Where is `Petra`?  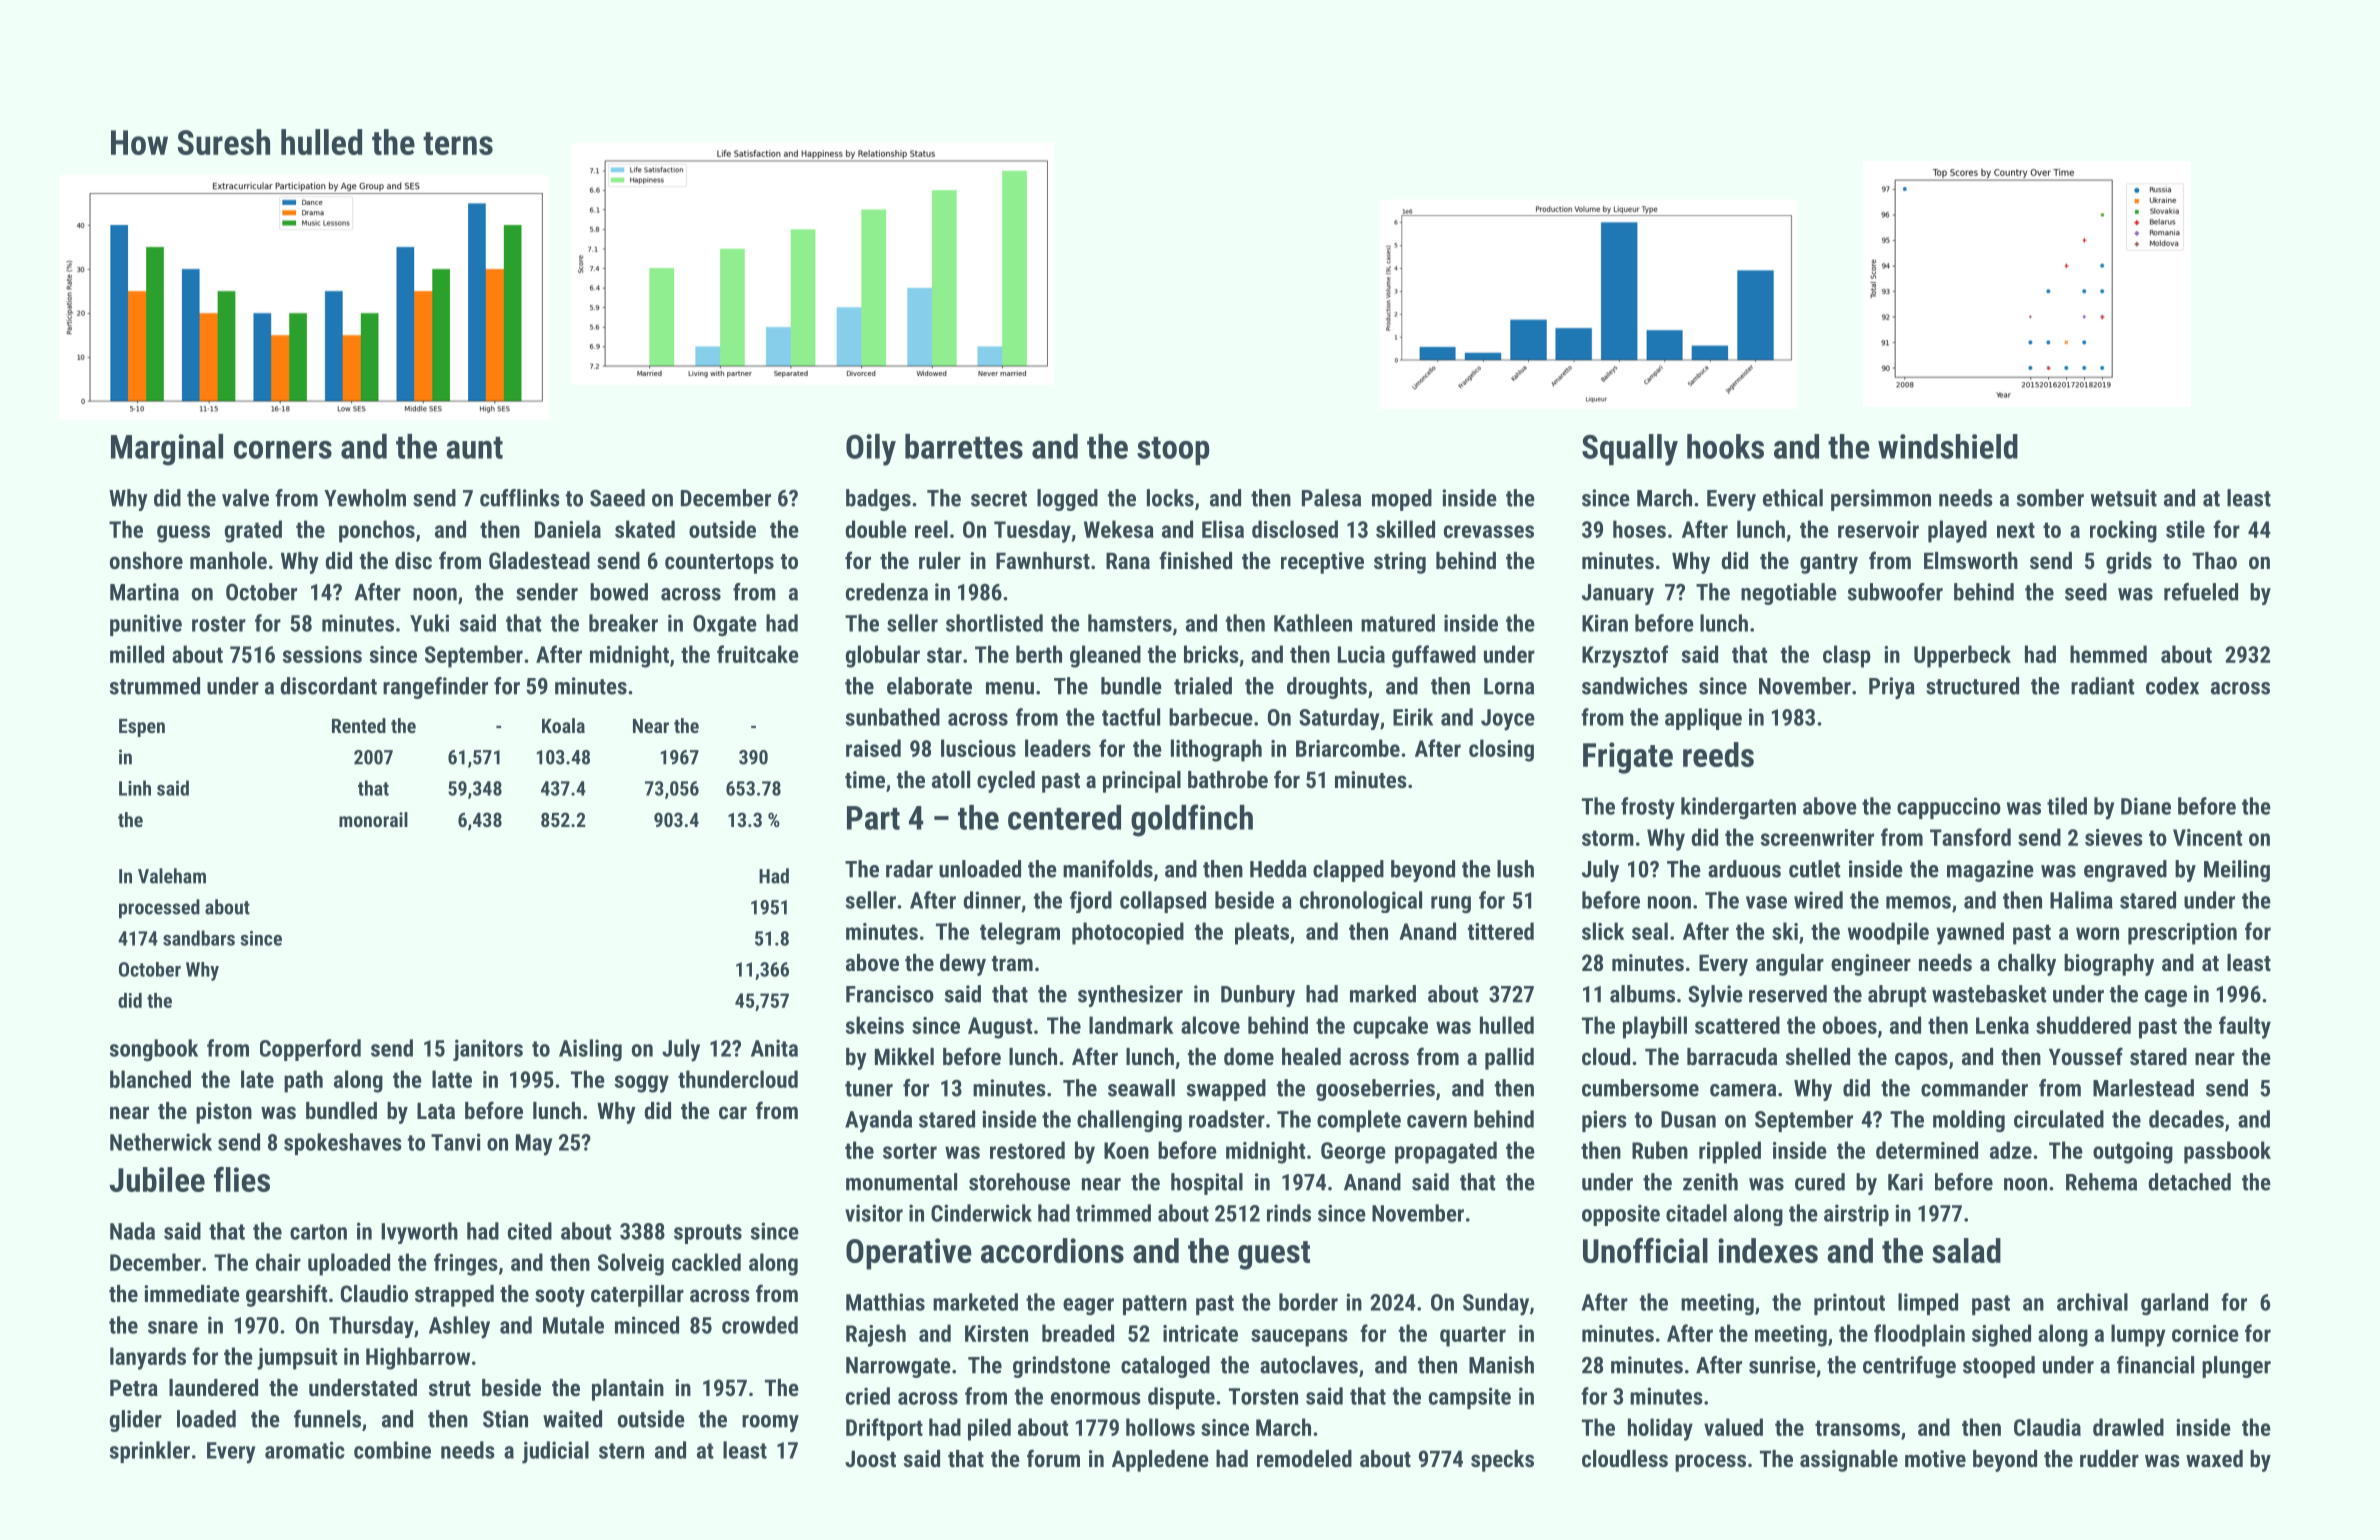
Petra is located at coordinates (134, 1388).
